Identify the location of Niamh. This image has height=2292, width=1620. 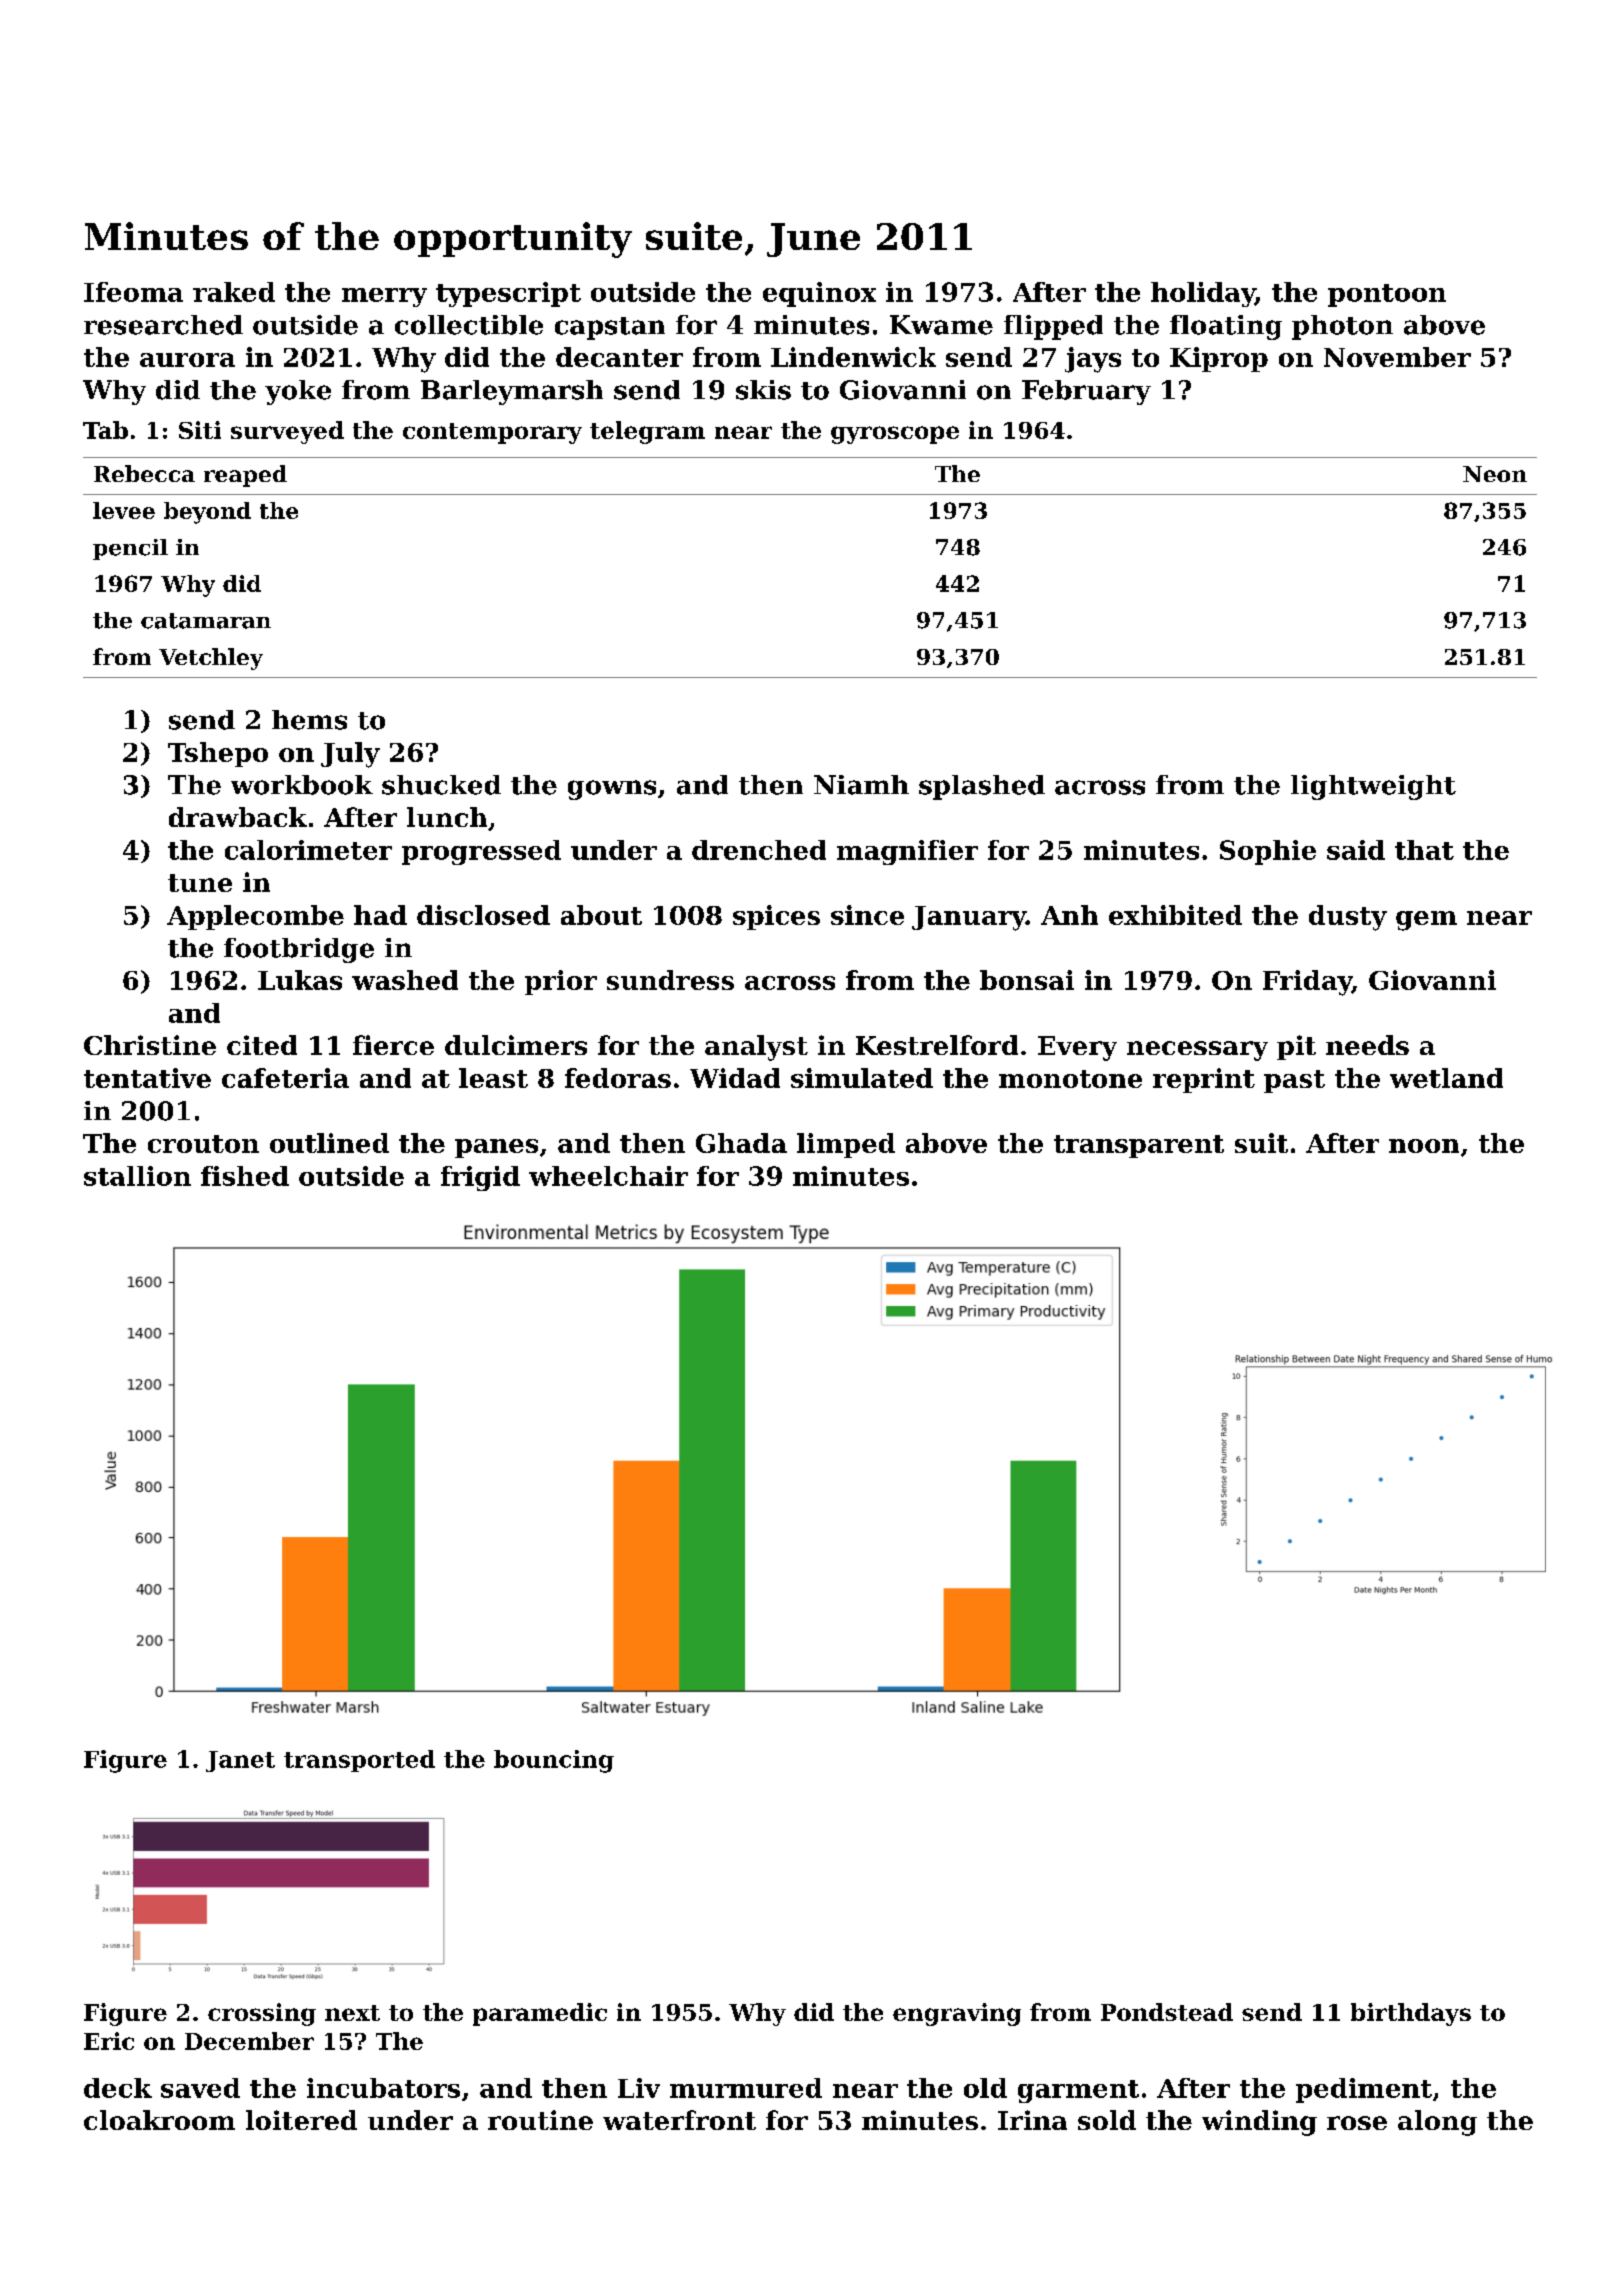
(861, 785).
